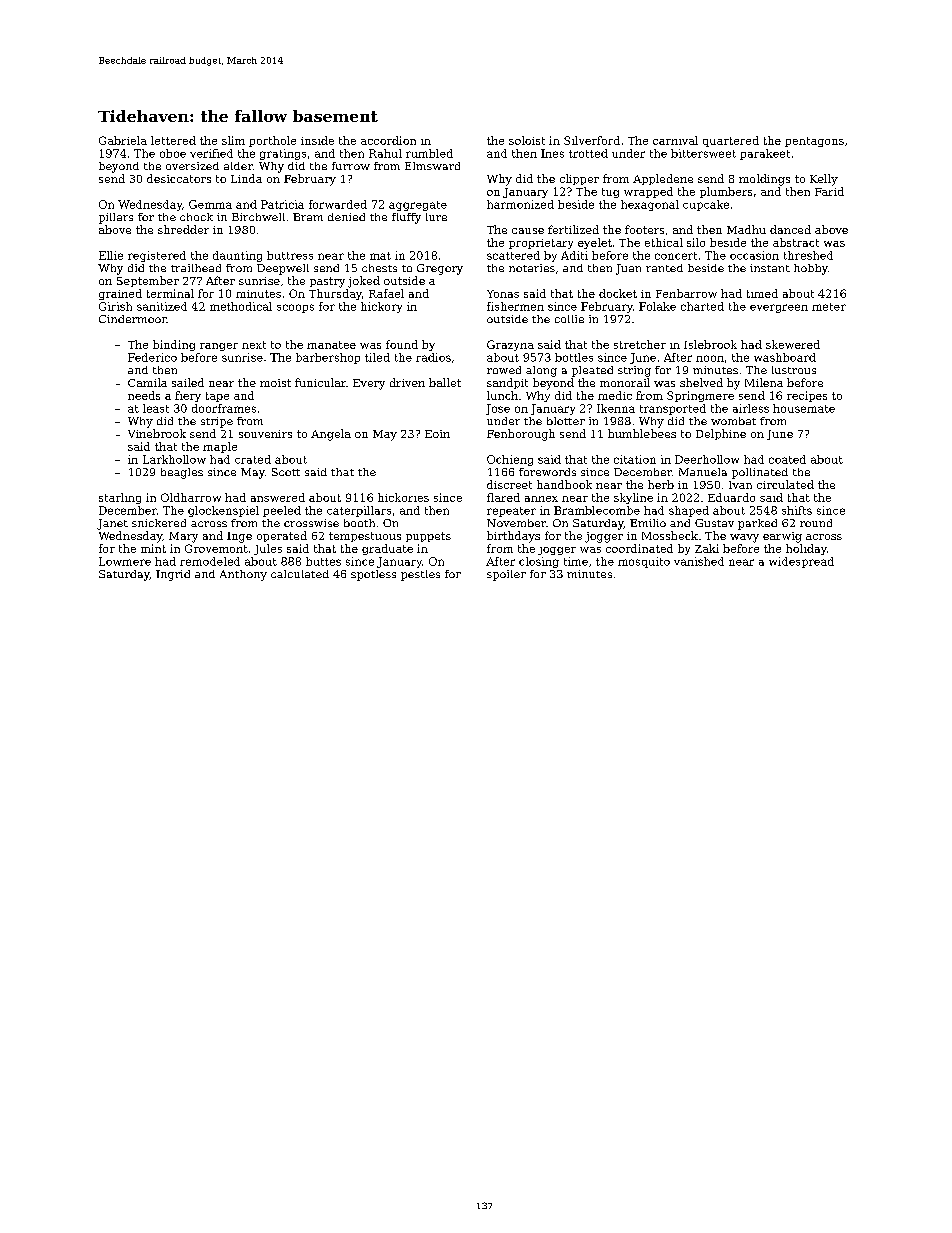 Image resolution: width=952 pixels, height=1233 pixels. I want to click on moist, so click(275, 383).
